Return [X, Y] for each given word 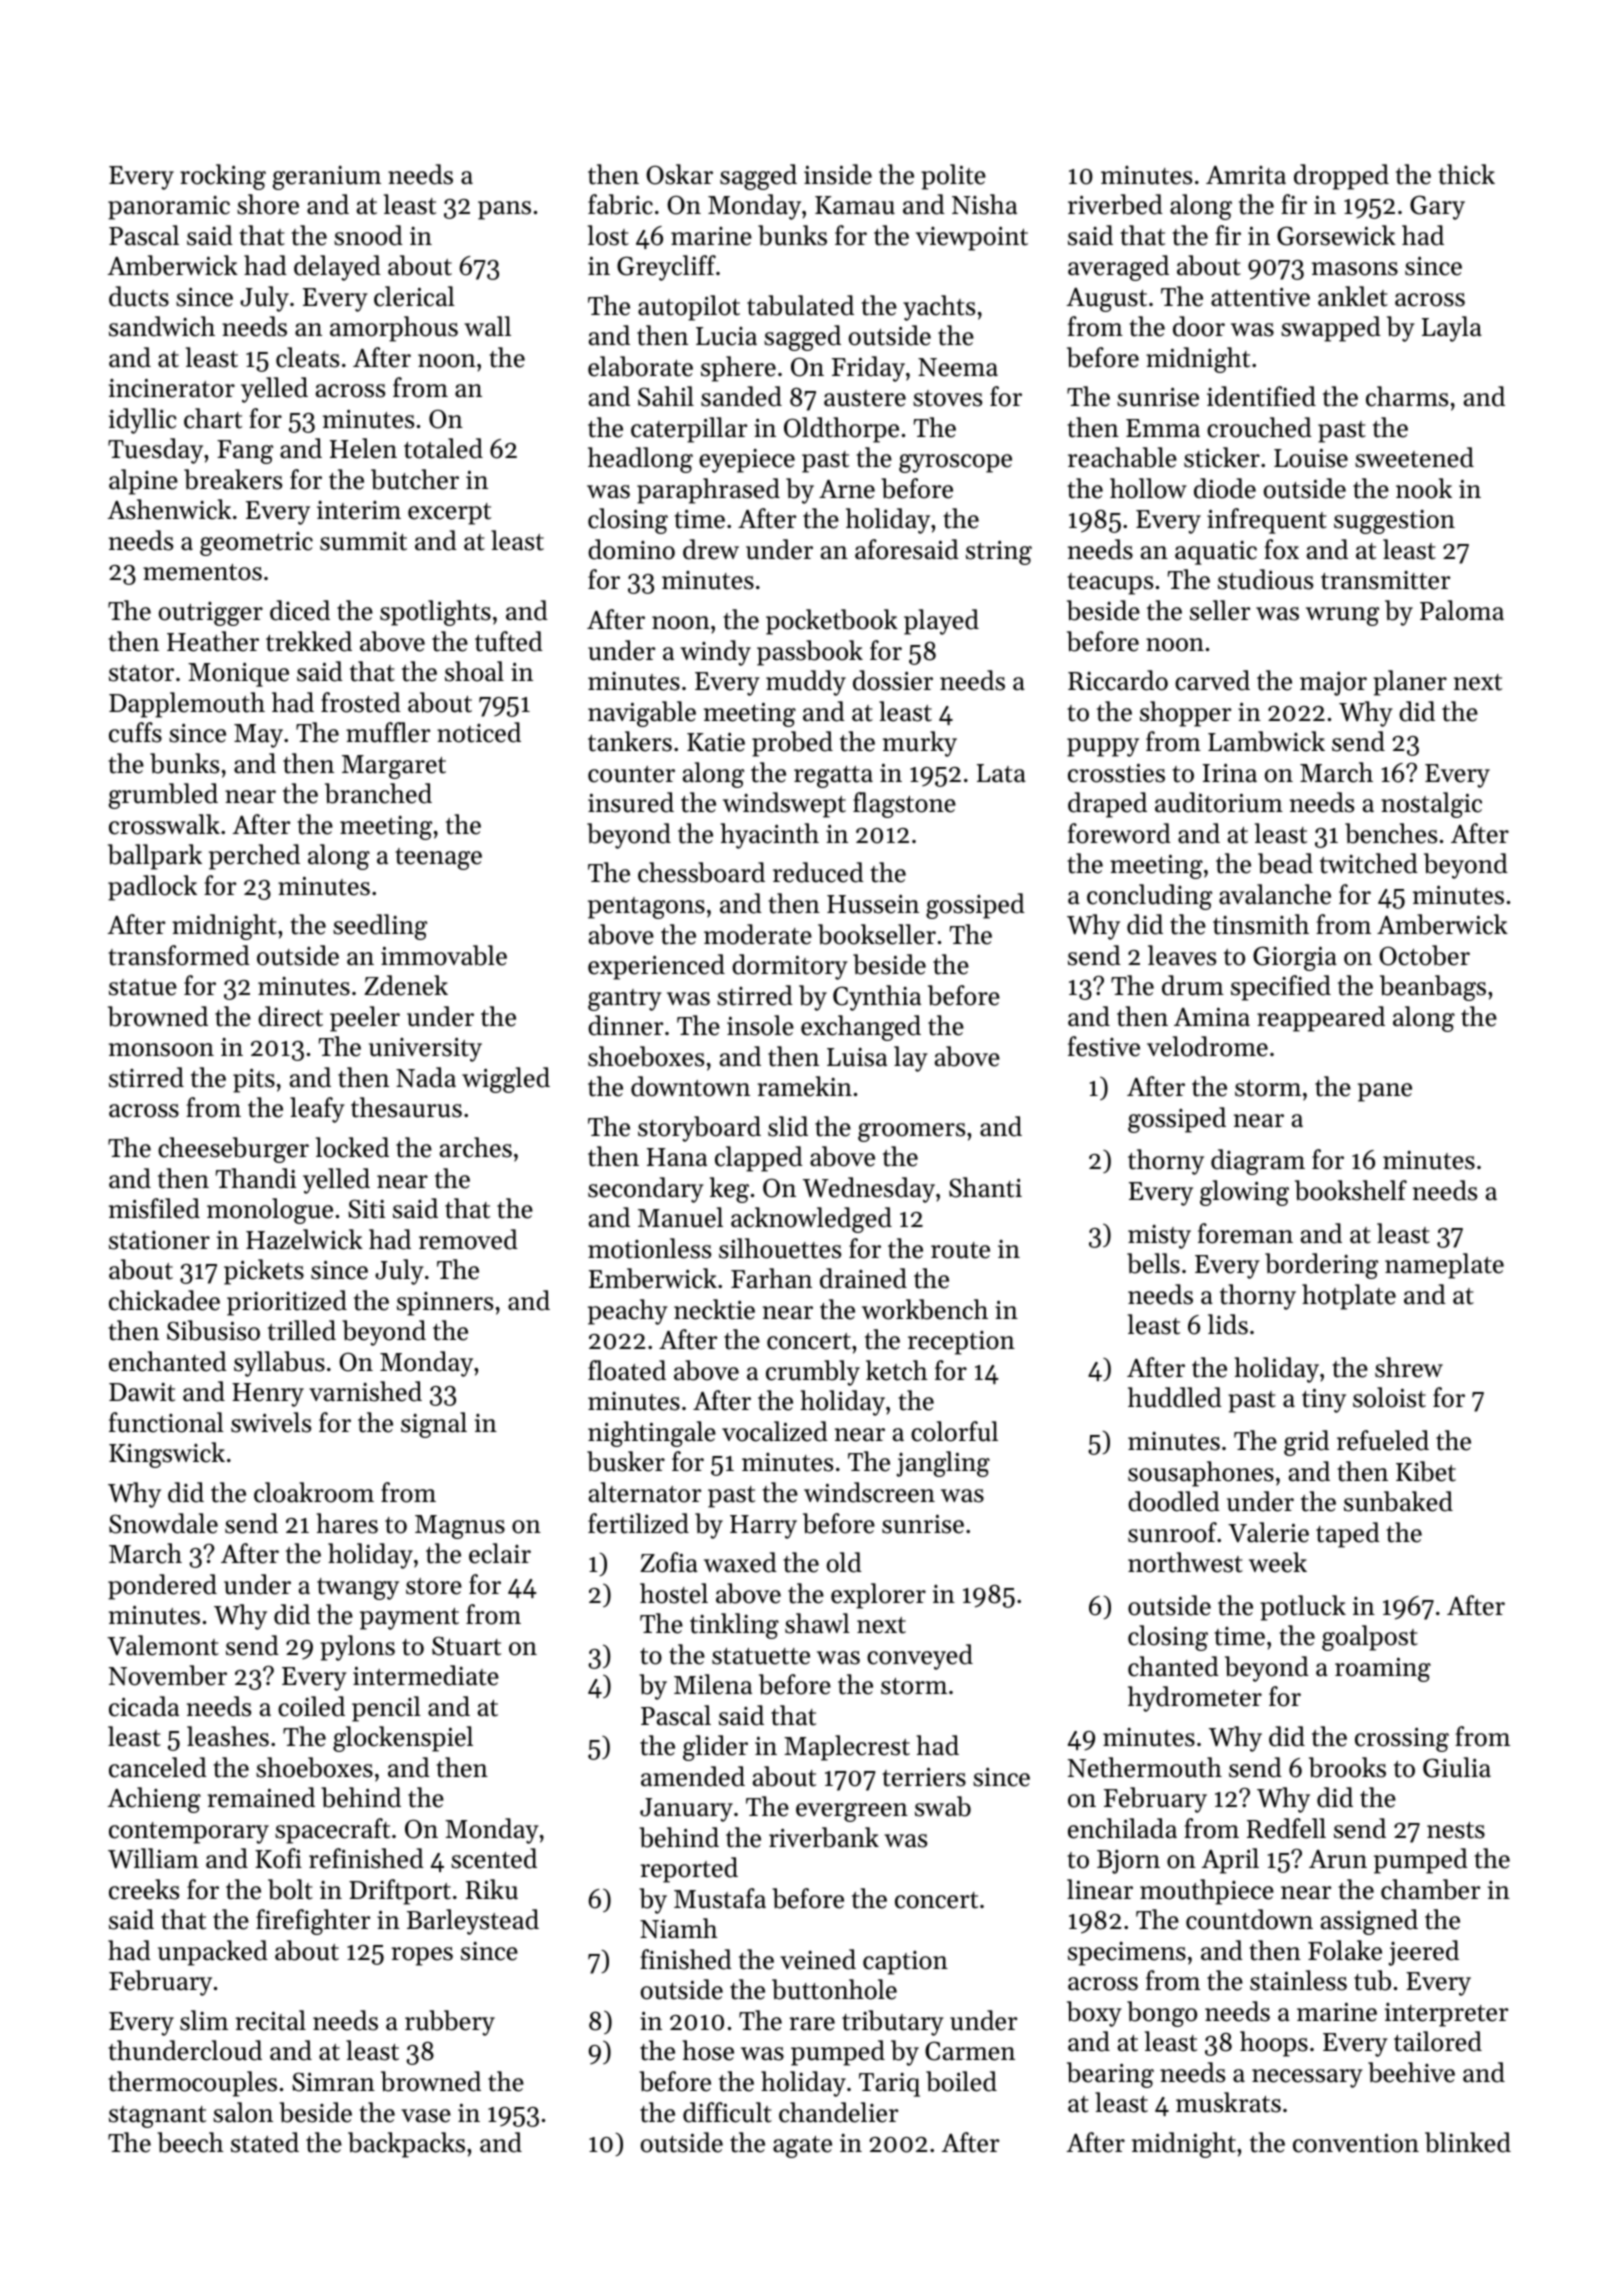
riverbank [824, 1837]
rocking [223, 177]
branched [378, 793]
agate [802, 2147]
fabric [620, 204]
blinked [1468, 2142]
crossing [1402, 1739]
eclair [500, 1553]
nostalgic [1431, 805]
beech [190, 2142]
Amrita [1246, 175]
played [941, 622]
